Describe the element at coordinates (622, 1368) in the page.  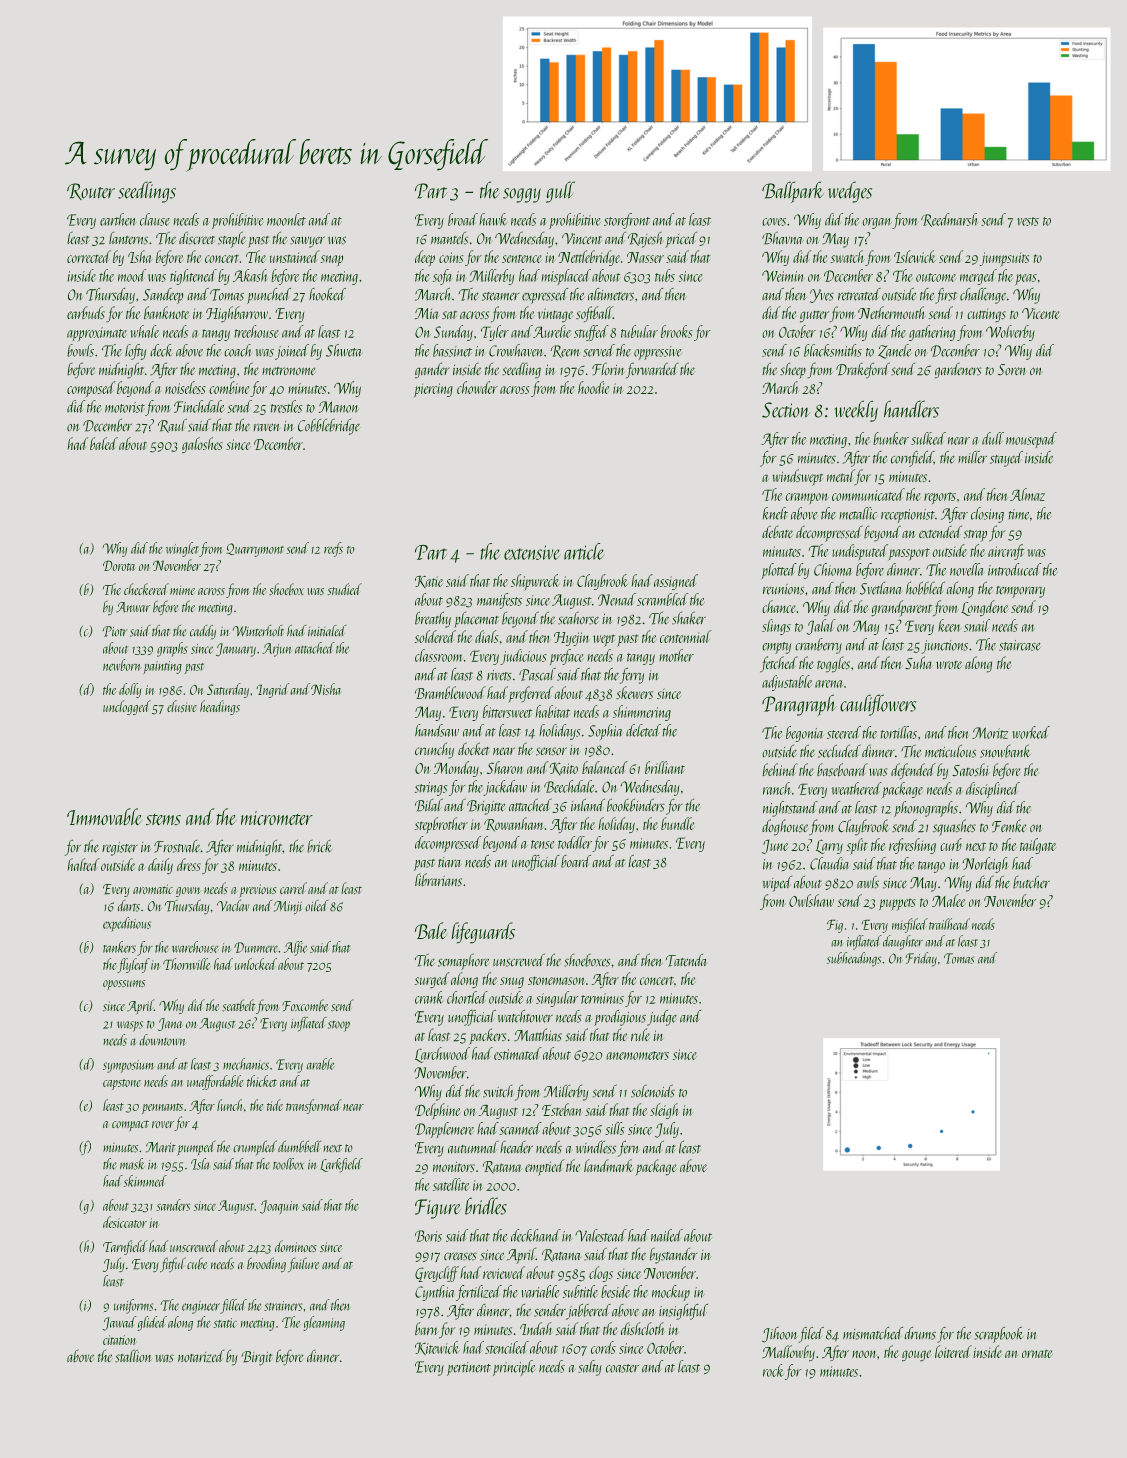
I see `coaster` at that location.
